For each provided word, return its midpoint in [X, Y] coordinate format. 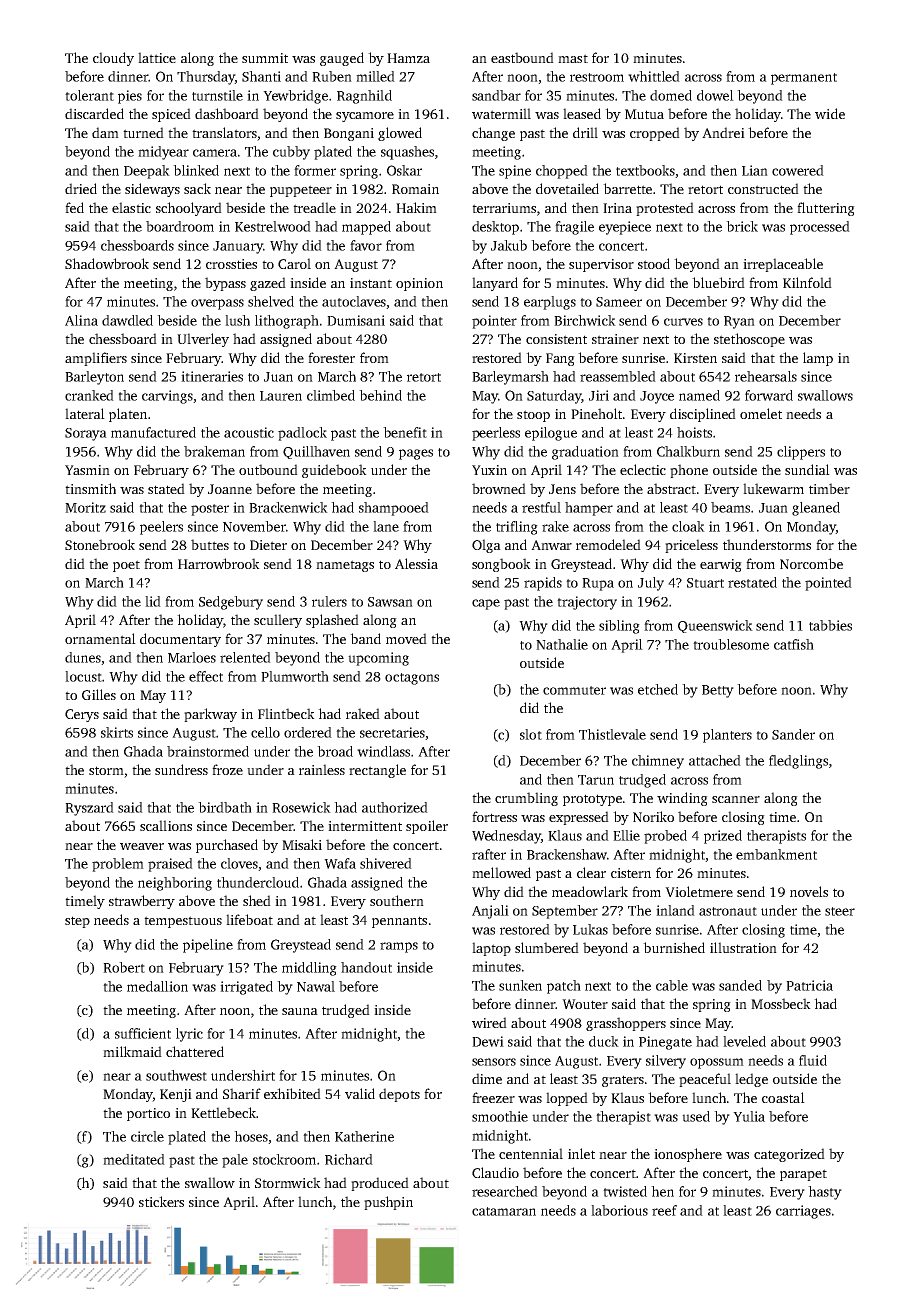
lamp [818, 359]
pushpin [388, 1203]
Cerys [82, 715]
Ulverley [203, 340]
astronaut [728, 911]
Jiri [599, 395]
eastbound [522, 57]
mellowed [501, 872]
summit [265, 58]
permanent [804, 79]
